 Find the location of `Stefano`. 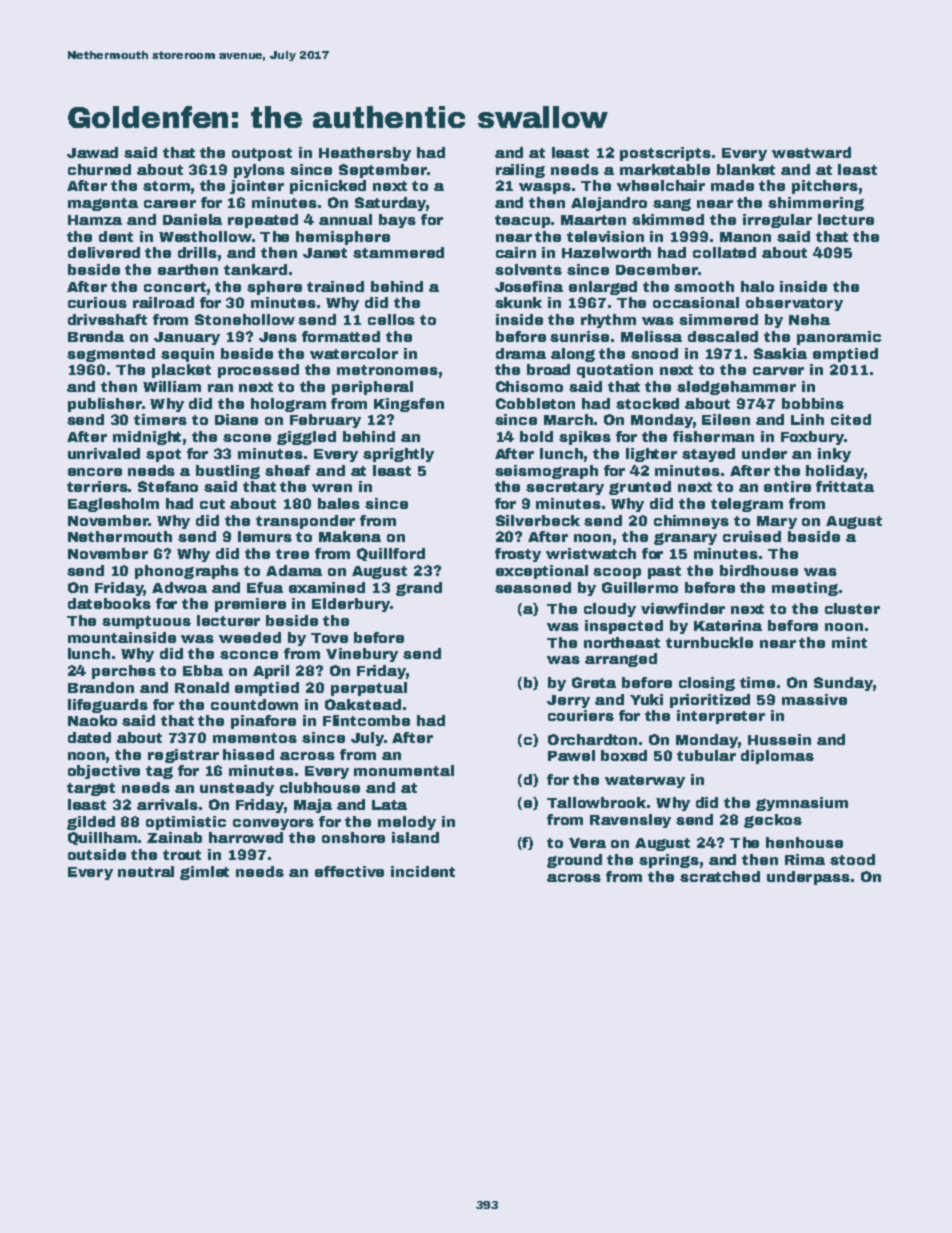

Stefano is located at coordinates (168, 486).
